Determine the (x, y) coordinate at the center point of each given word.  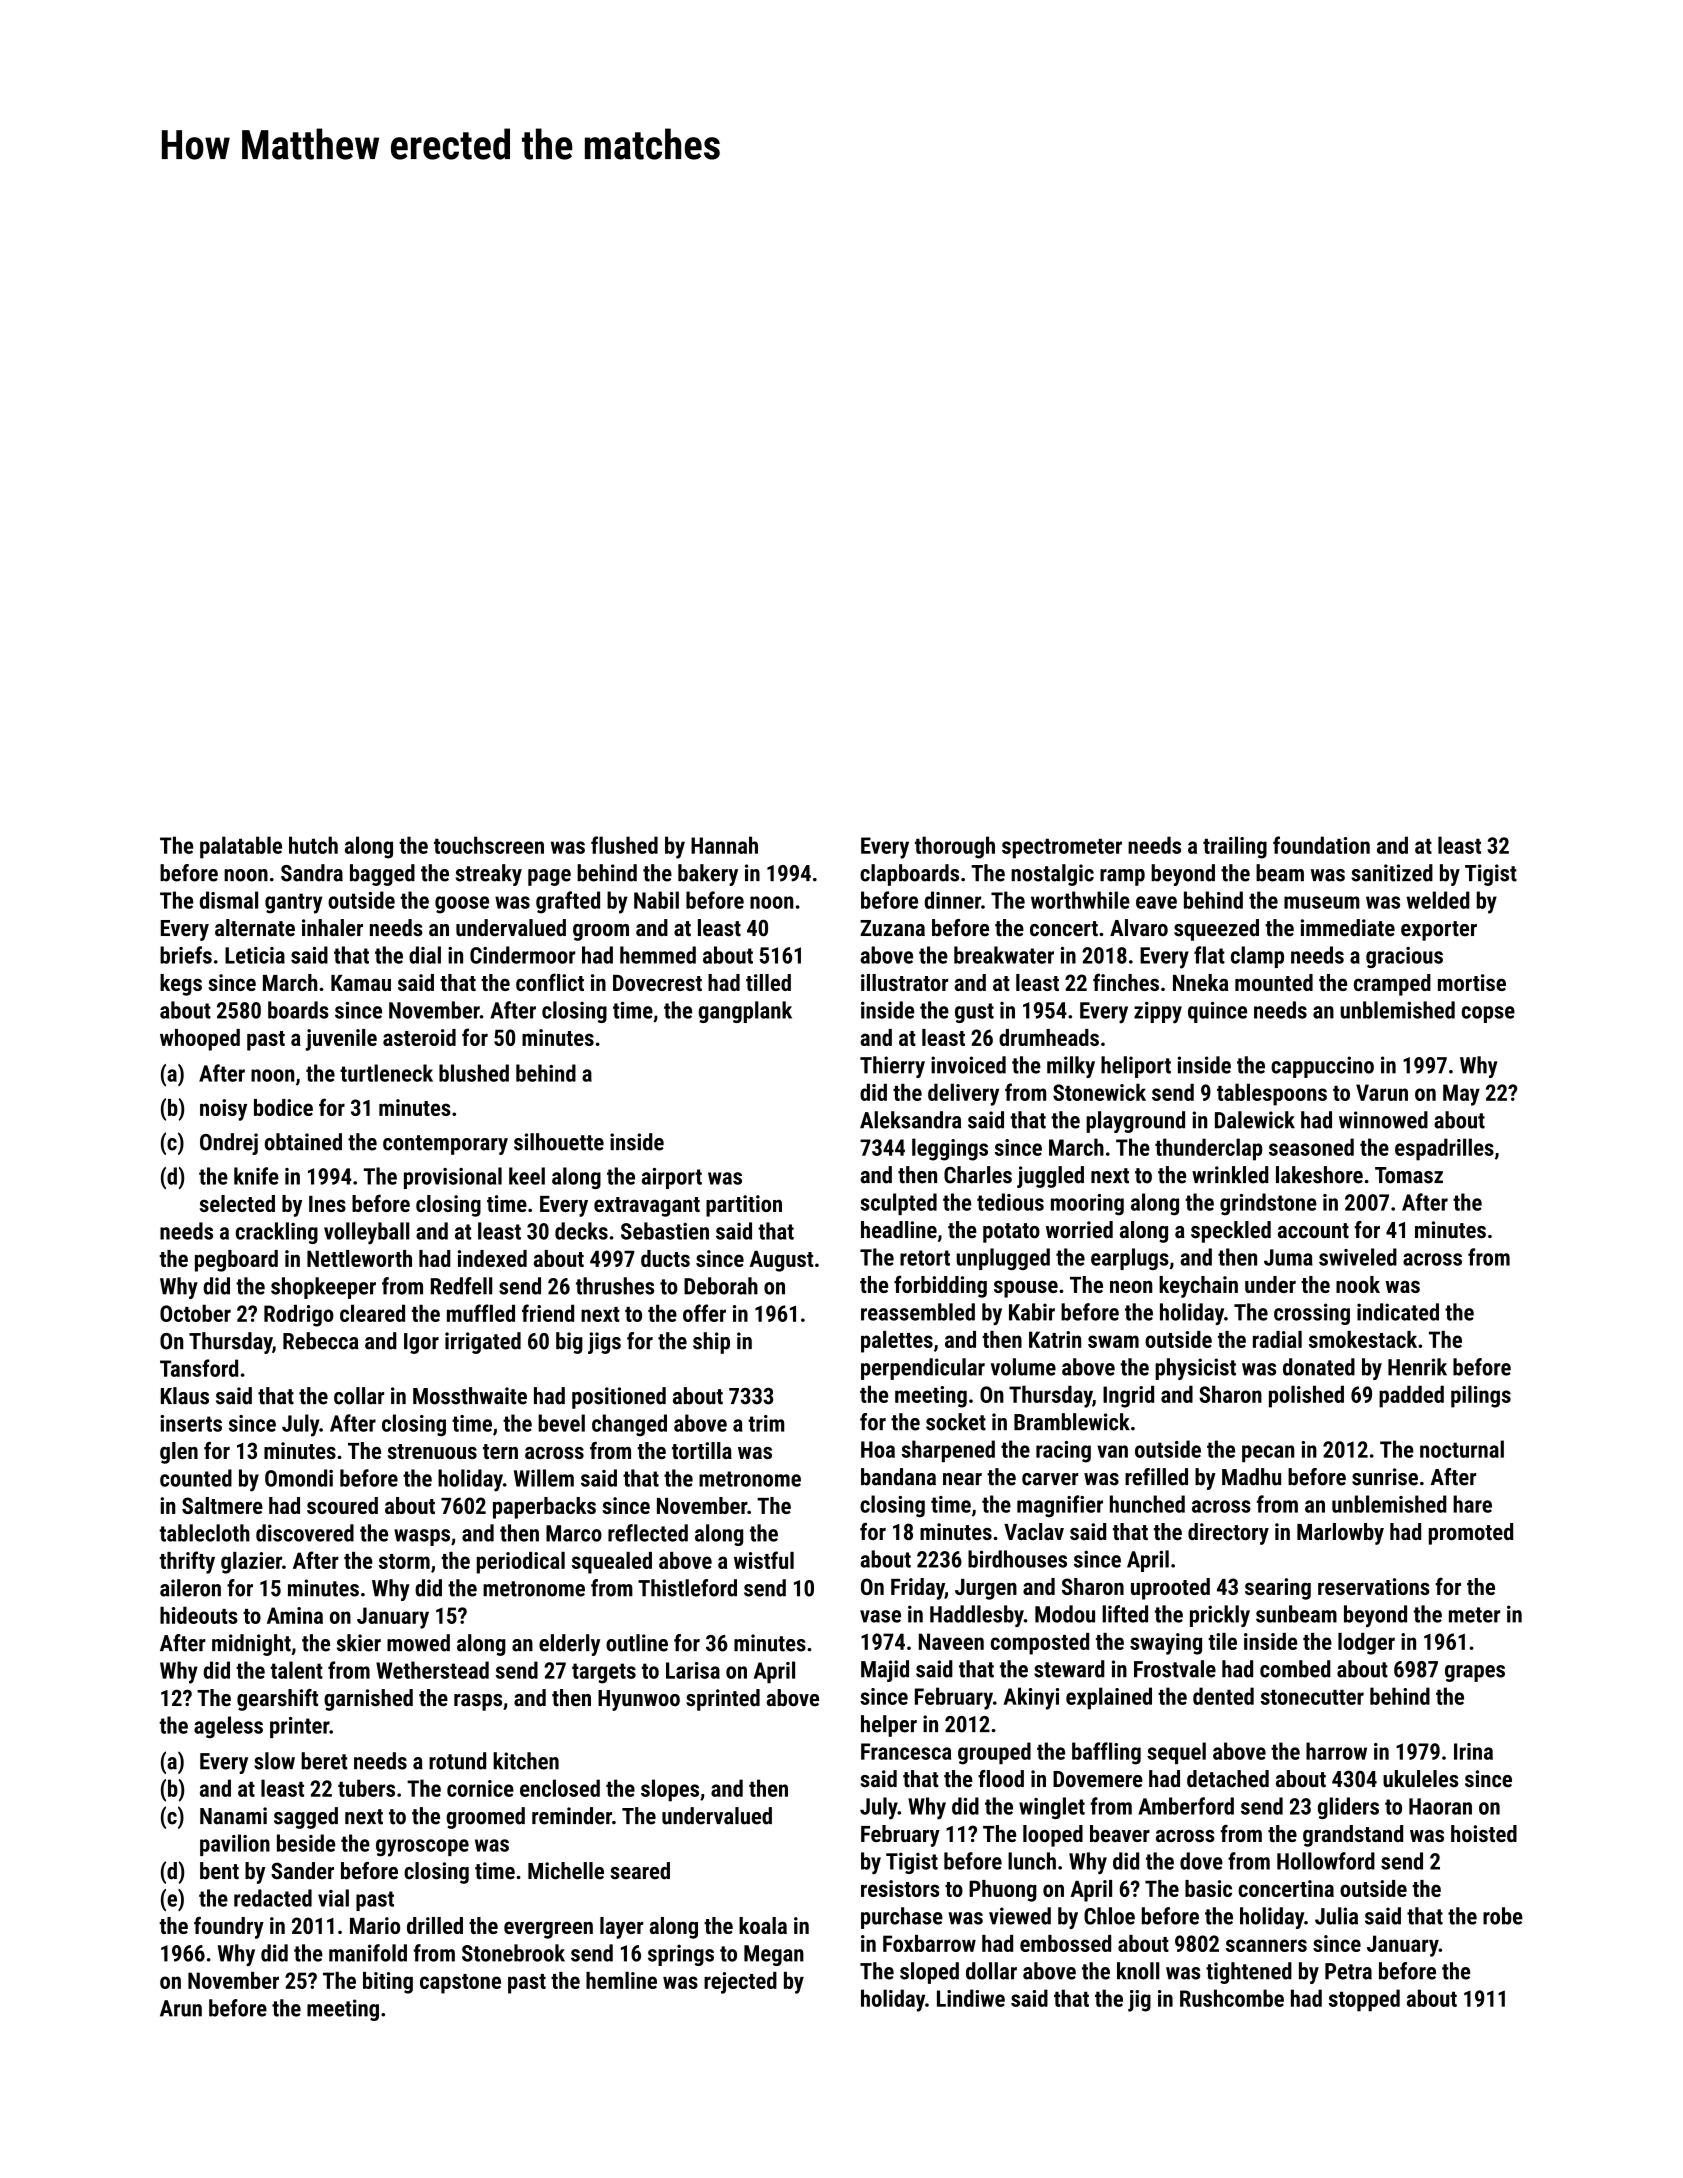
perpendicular (923, 1369)
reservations (1374, 1586)
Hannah (724, 845)
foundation (1321, 845)
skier (359, 1643)
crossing (1312, 1314)
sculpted (898, 1204)
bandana (898, 1477)
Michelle (566, 1871)
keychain (1198, 1287)
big (569, 1343)
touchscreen (489, 845)
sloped (929, 1973)
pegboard (236, 1261)
